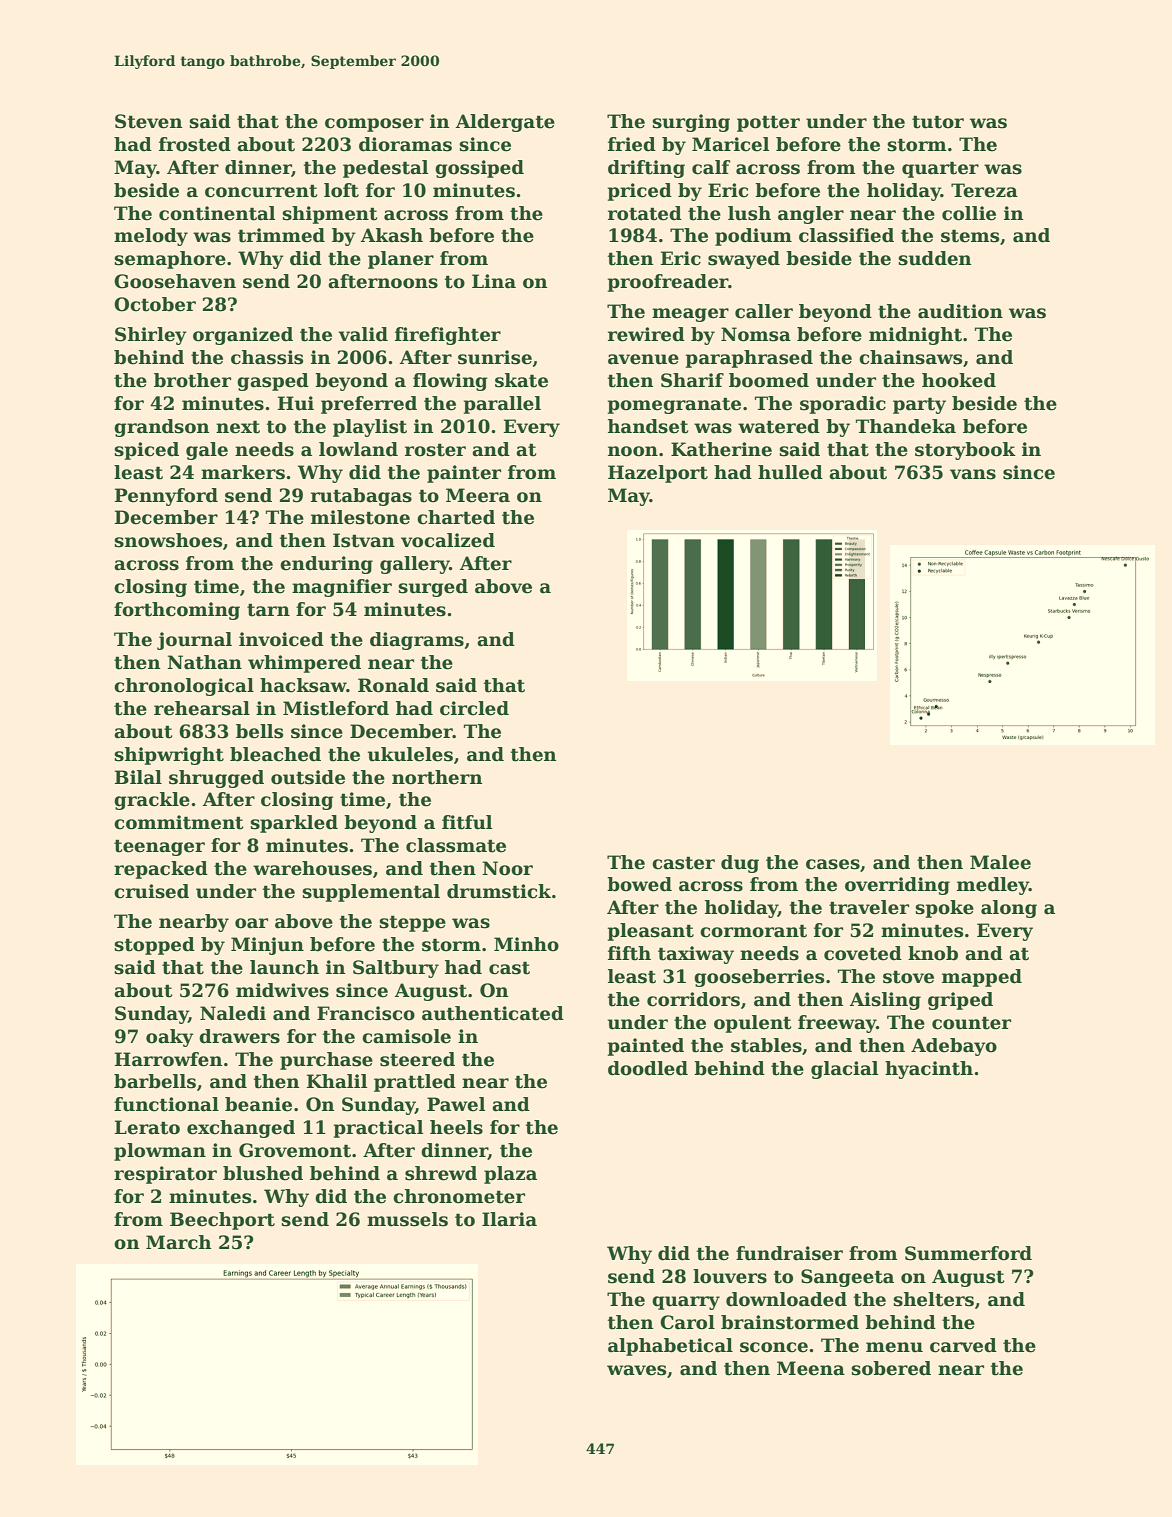 Image resolution: width=1172 pixels, height=1517 pixels. Describe the element at coordinates (1000, 862) in the image. I see `Malee` at that location.
